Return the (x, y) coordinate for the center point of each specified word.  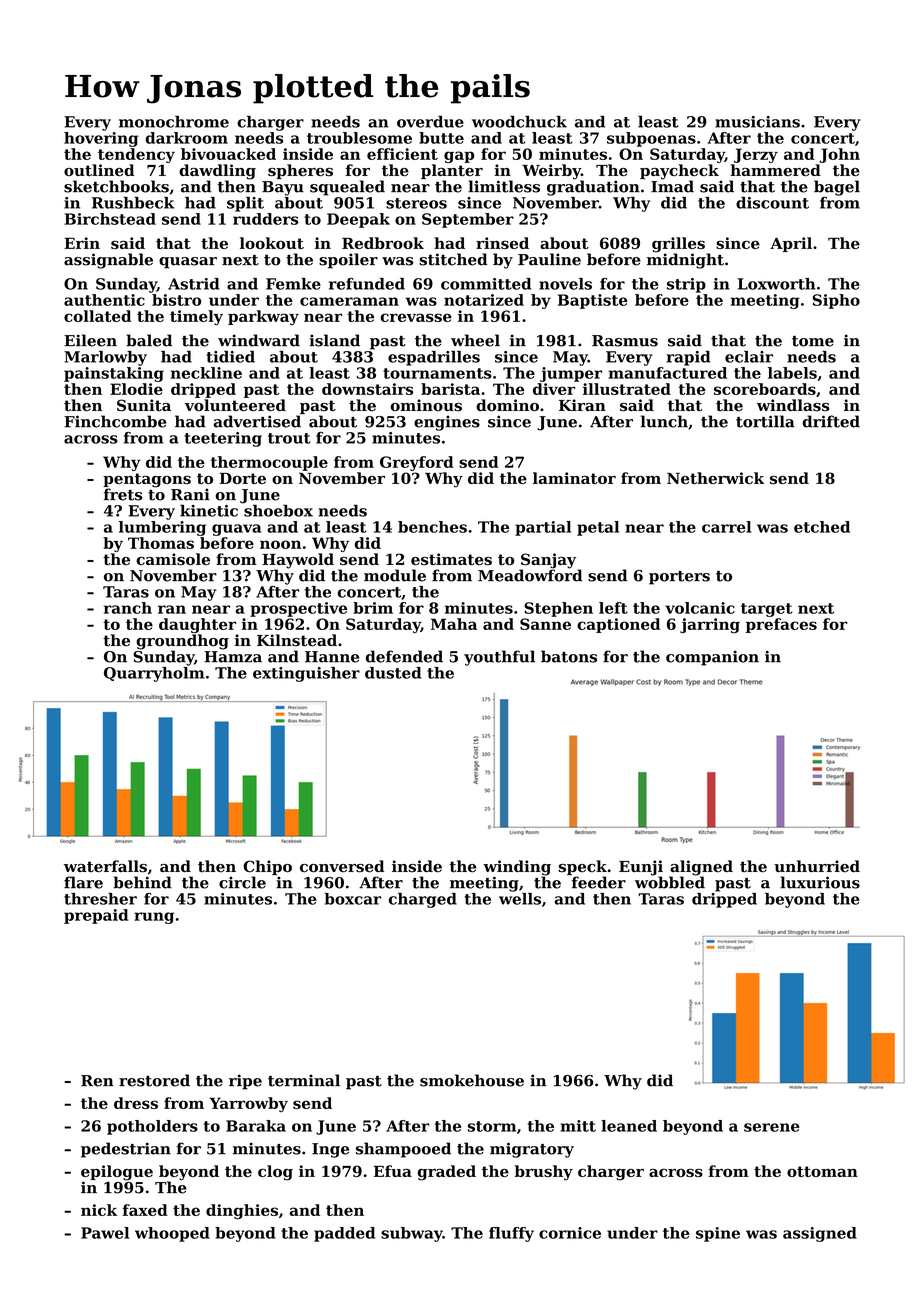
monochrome (174, 122)
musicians (757, 122)
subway (412, 1234)
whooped (172, 1234)
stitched (453, 259)
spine (718, 1234)
